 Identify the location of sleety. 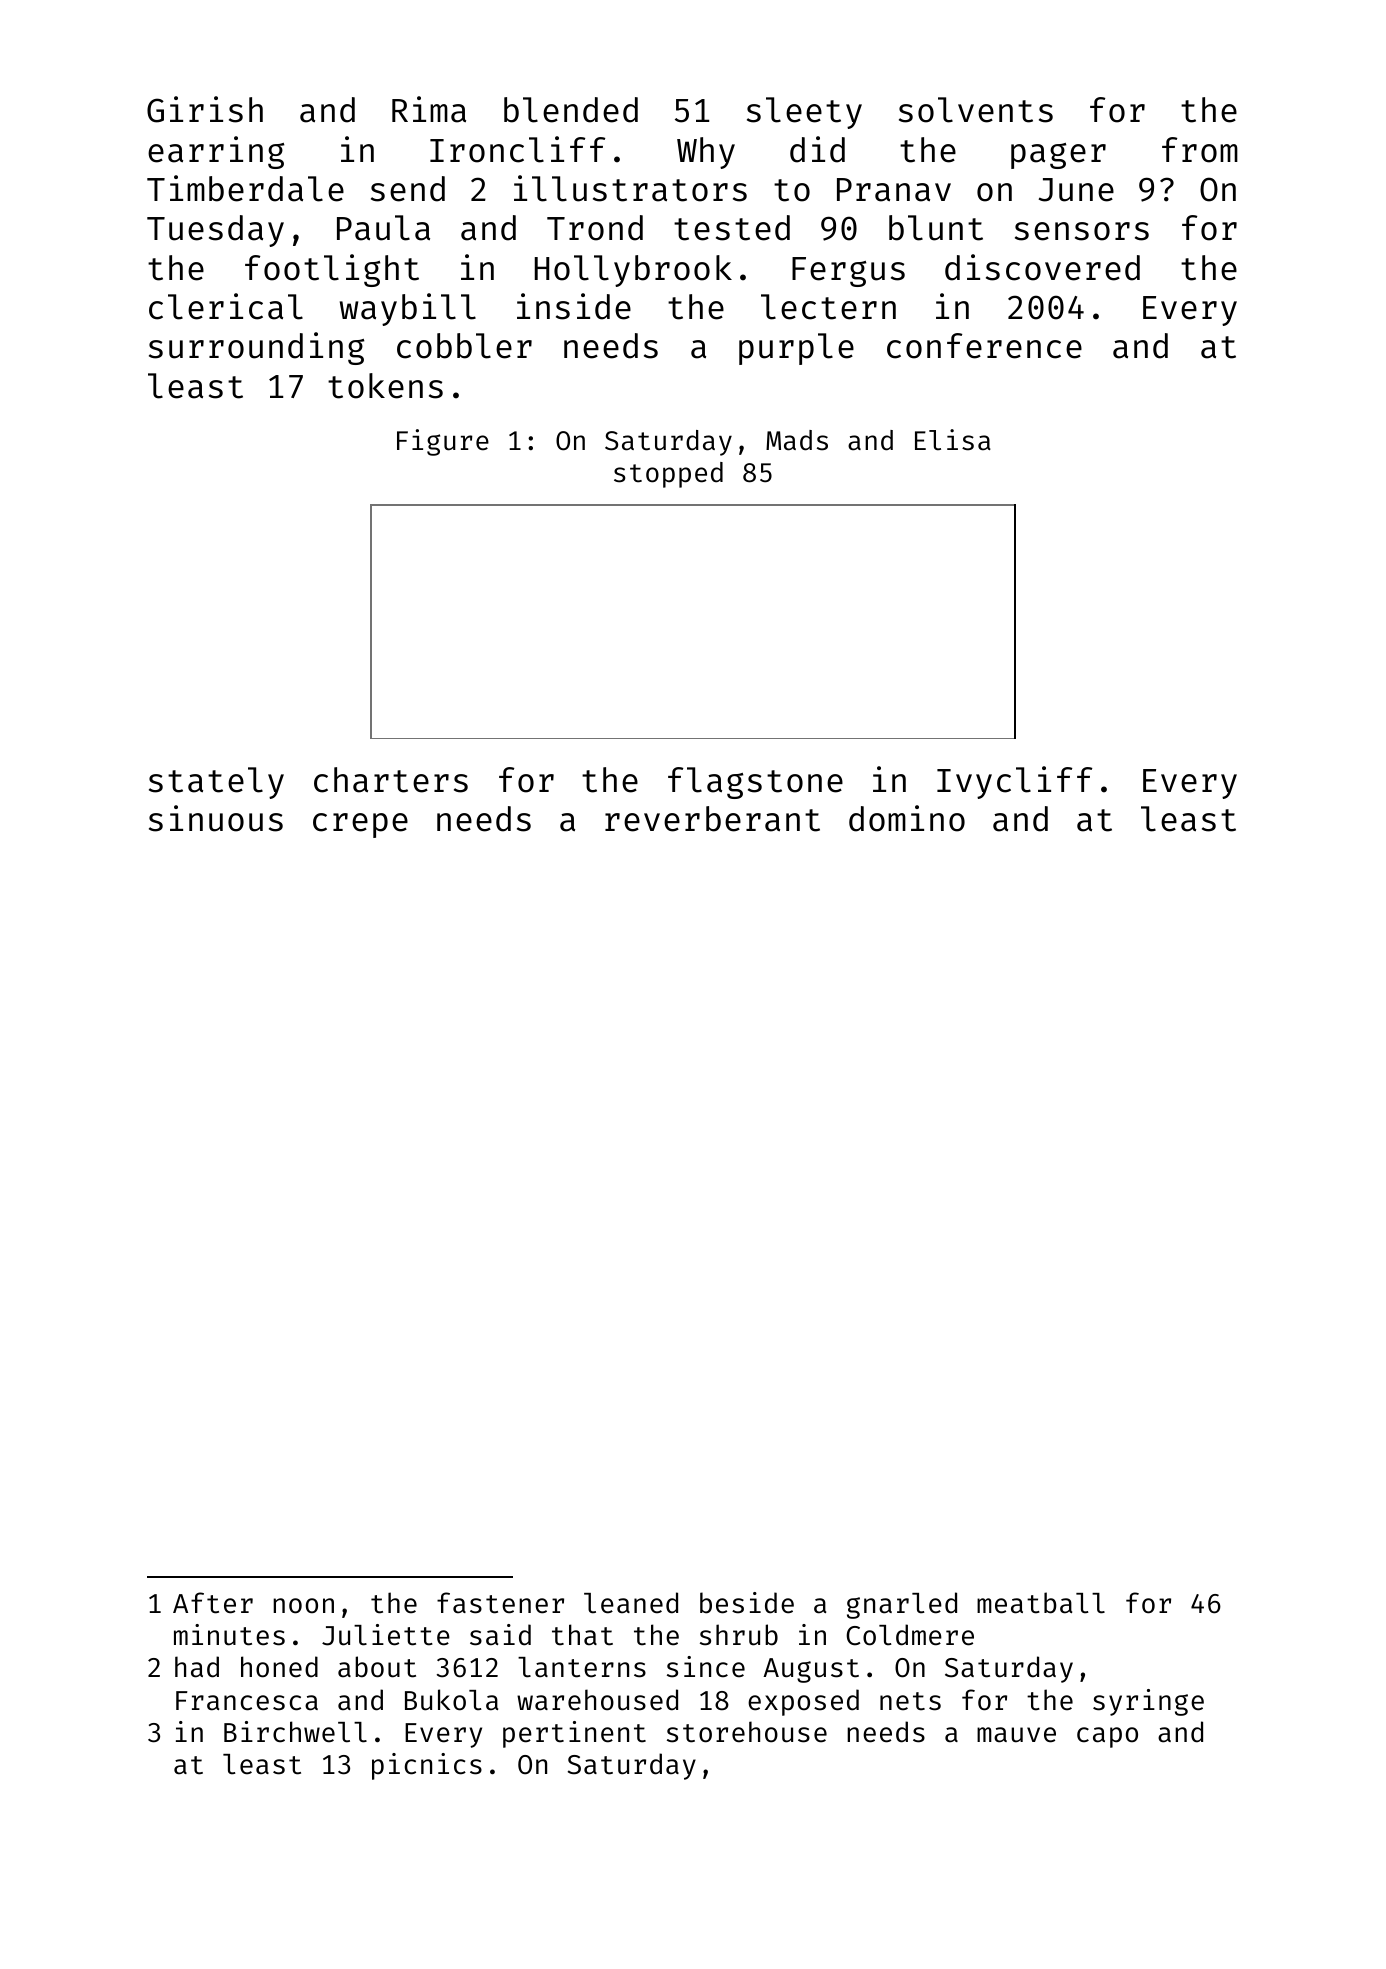
(804, 113).
